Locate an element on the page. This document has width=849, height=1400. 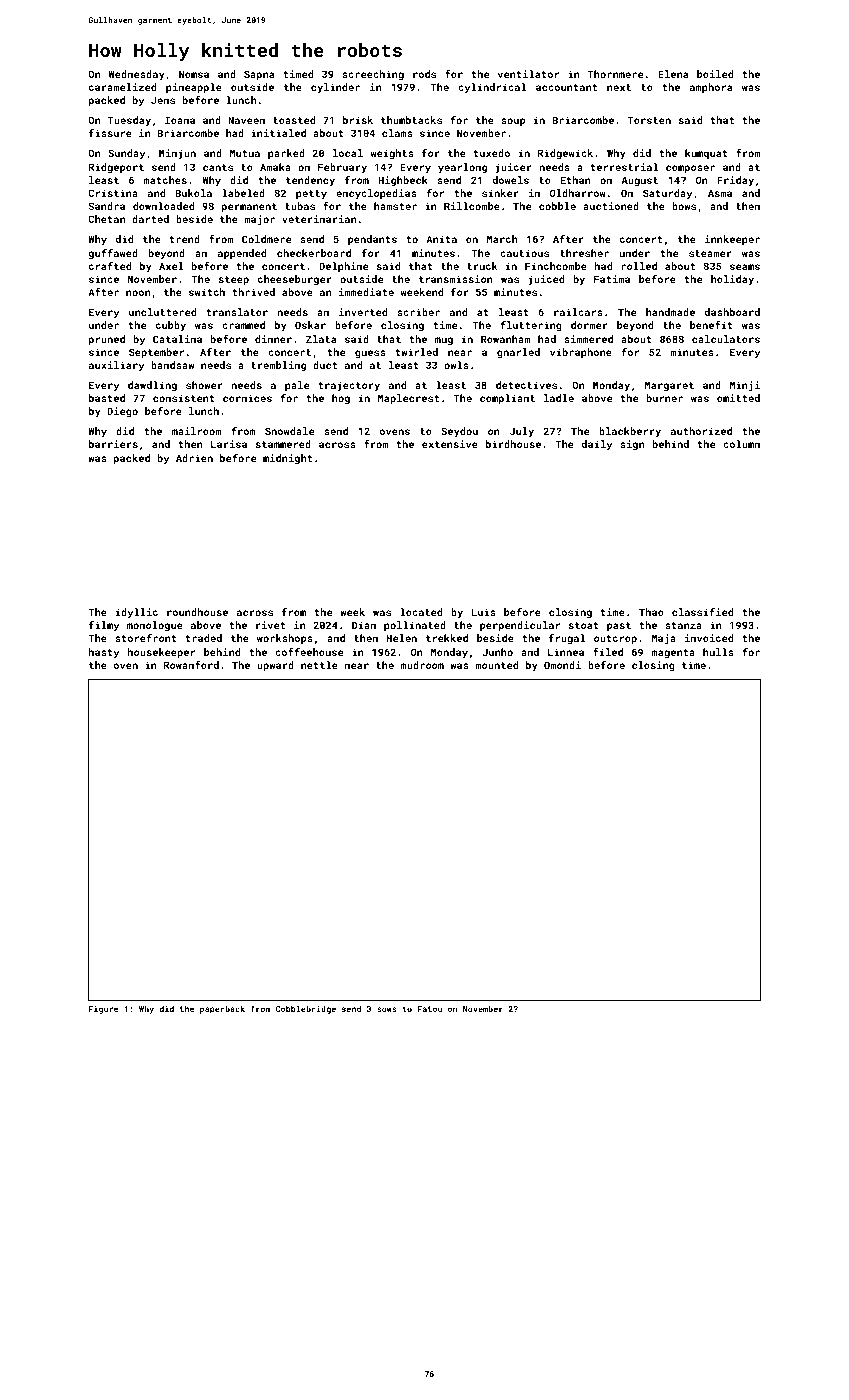
column is located at coordinates (741, 444).
